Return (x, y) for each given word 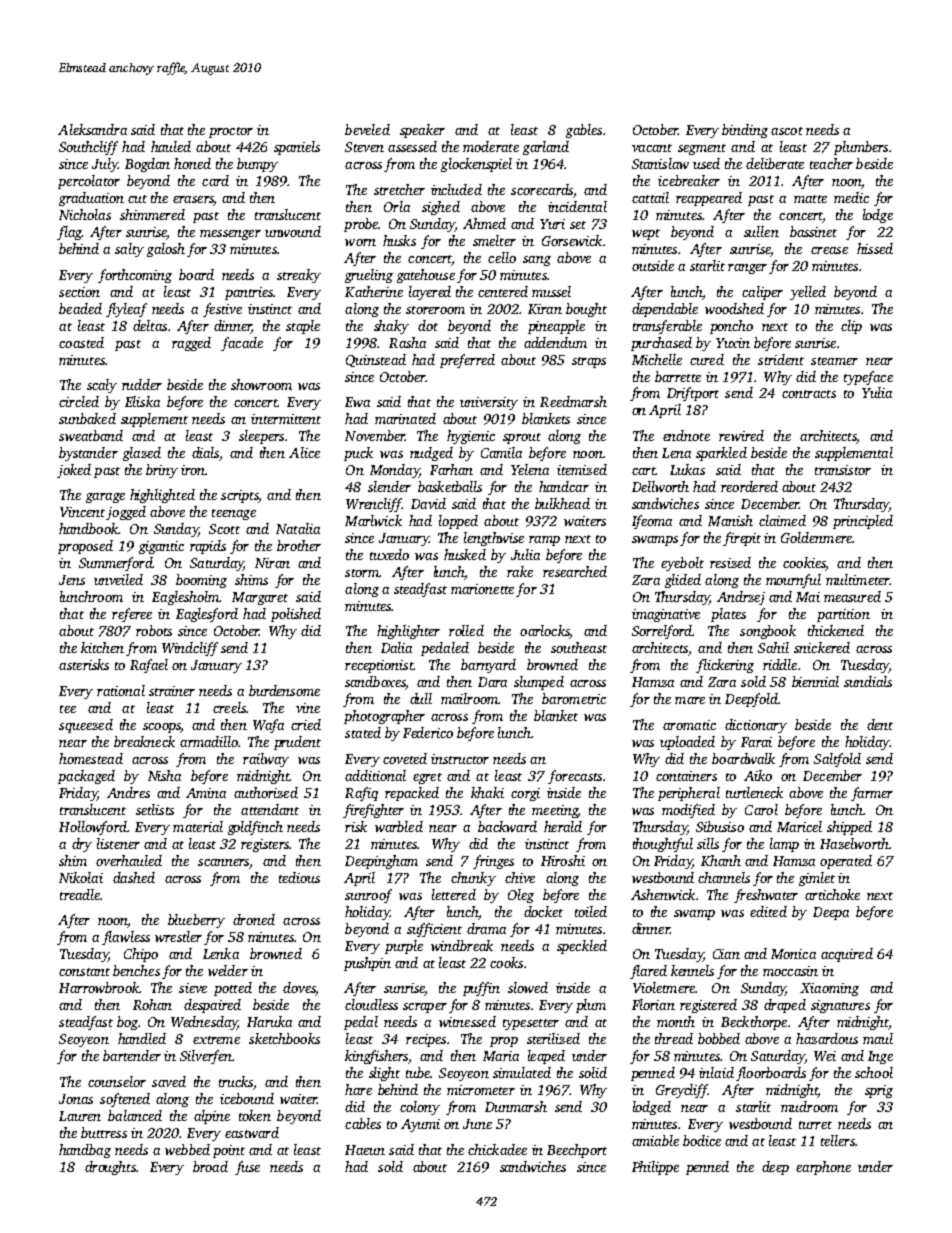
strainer (172, 691)
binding (745, 131)
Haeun (365, 1150)
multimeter (858, 579)
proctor (231, 132)
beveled (367, 129)
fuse (247, 1168)
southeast (579, 647)
